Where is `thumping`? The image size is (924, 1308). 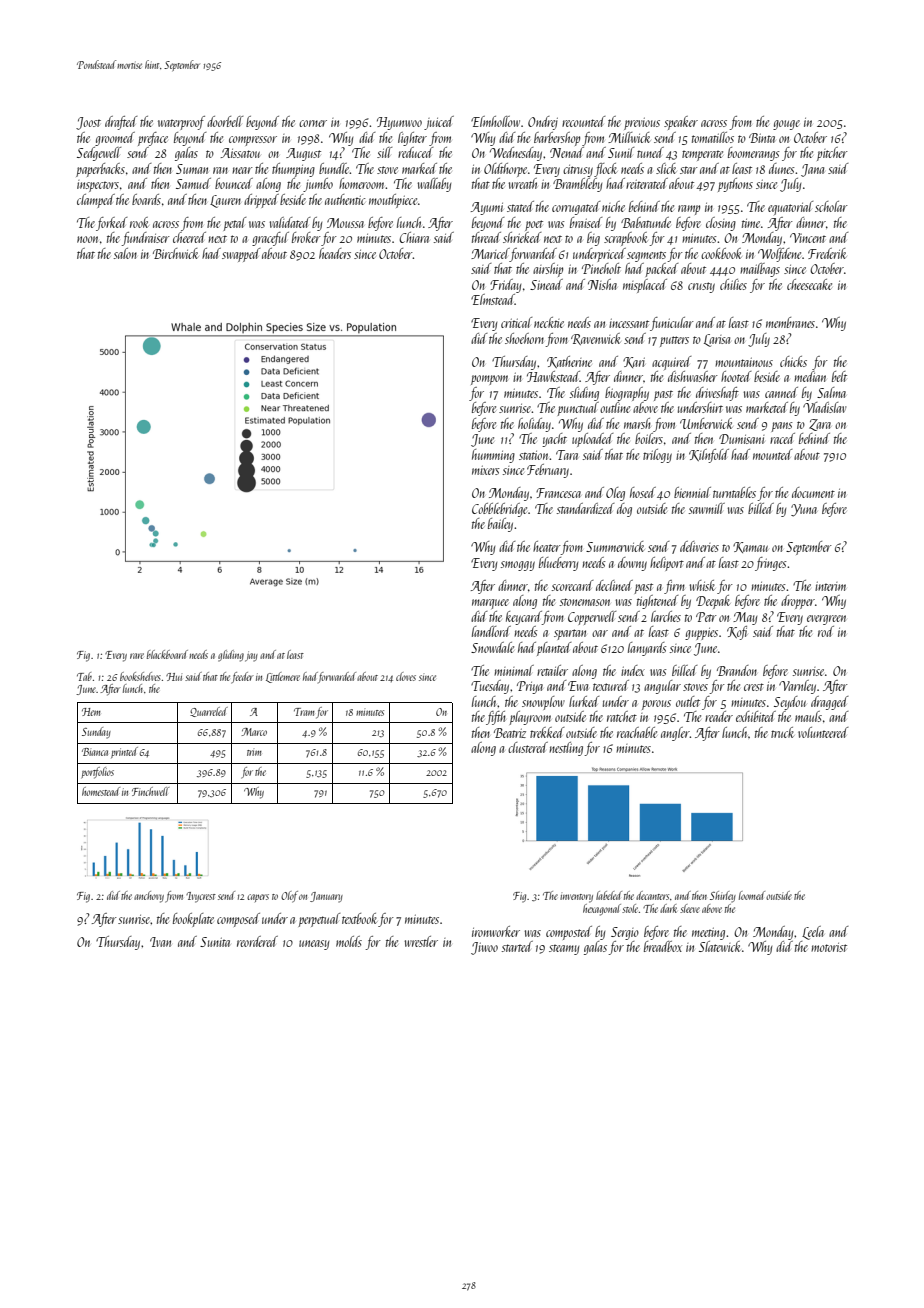 thumping is located at coordinates (293, 170).
